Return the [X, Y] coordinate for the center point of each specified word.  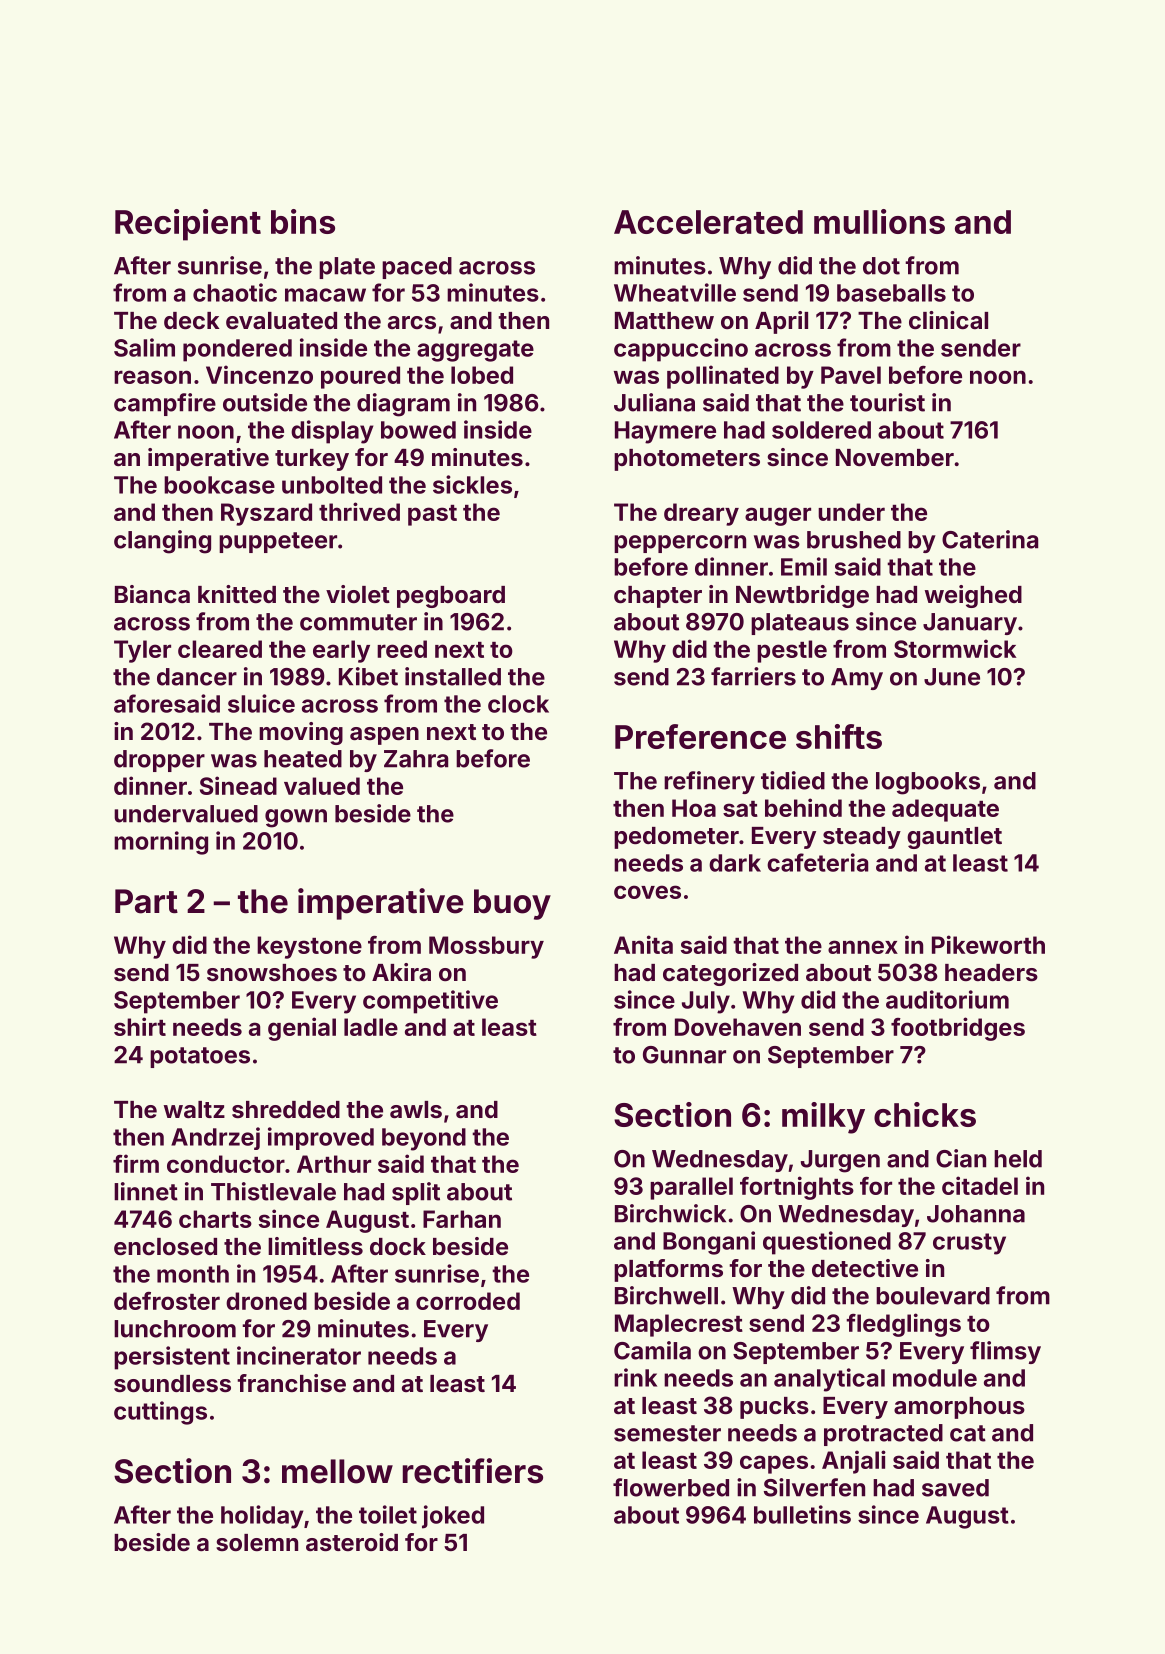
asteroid [352, 1542]
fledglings [903, 1325]
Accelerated [708, 222]
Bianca [152, 594]
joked [453, 1517]
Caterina [990, 539]
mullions [879, 221]
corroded [468, 1301]
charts [215, 1219]
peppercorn [680, 544]
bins [303, 221]
